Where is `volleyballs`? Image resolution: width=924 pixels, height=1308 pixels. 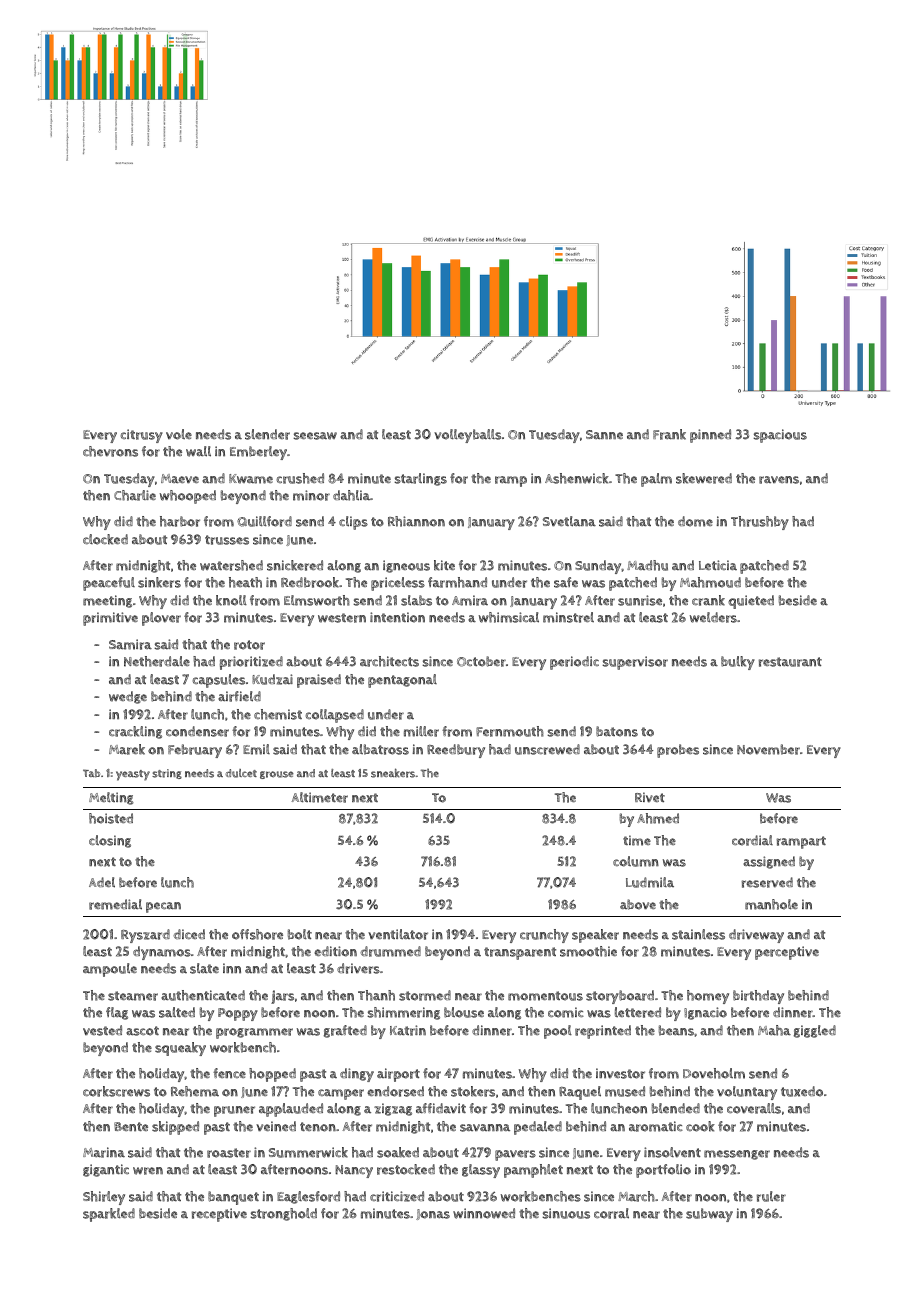 volleyballs is located at coordinates (467, 436).
